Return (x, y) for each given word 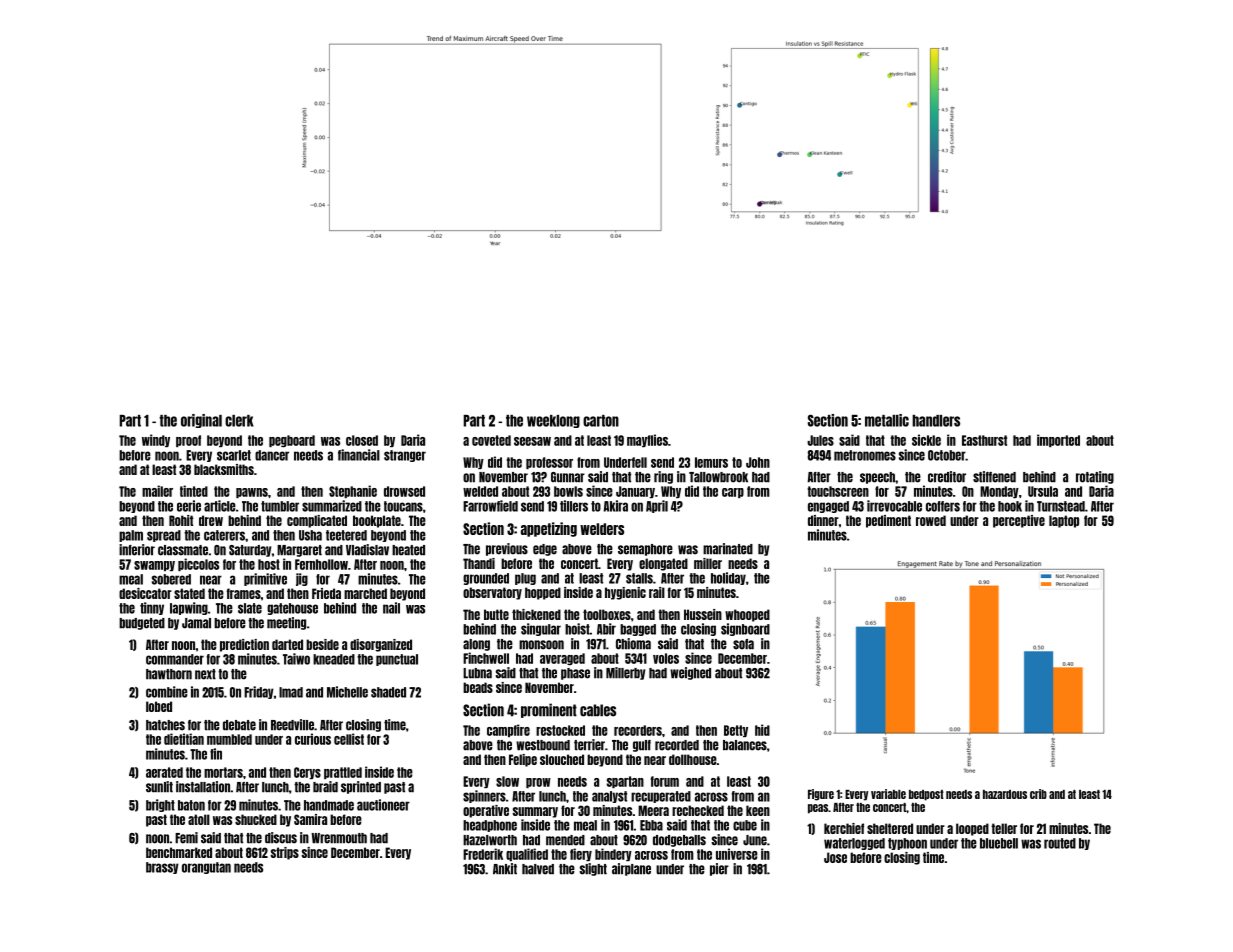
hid (762, 730)
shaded (388, 692)
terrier (589, 745)
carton (601, 421)
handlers (936, 421)
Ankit (505, 869)
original (201, 421)
